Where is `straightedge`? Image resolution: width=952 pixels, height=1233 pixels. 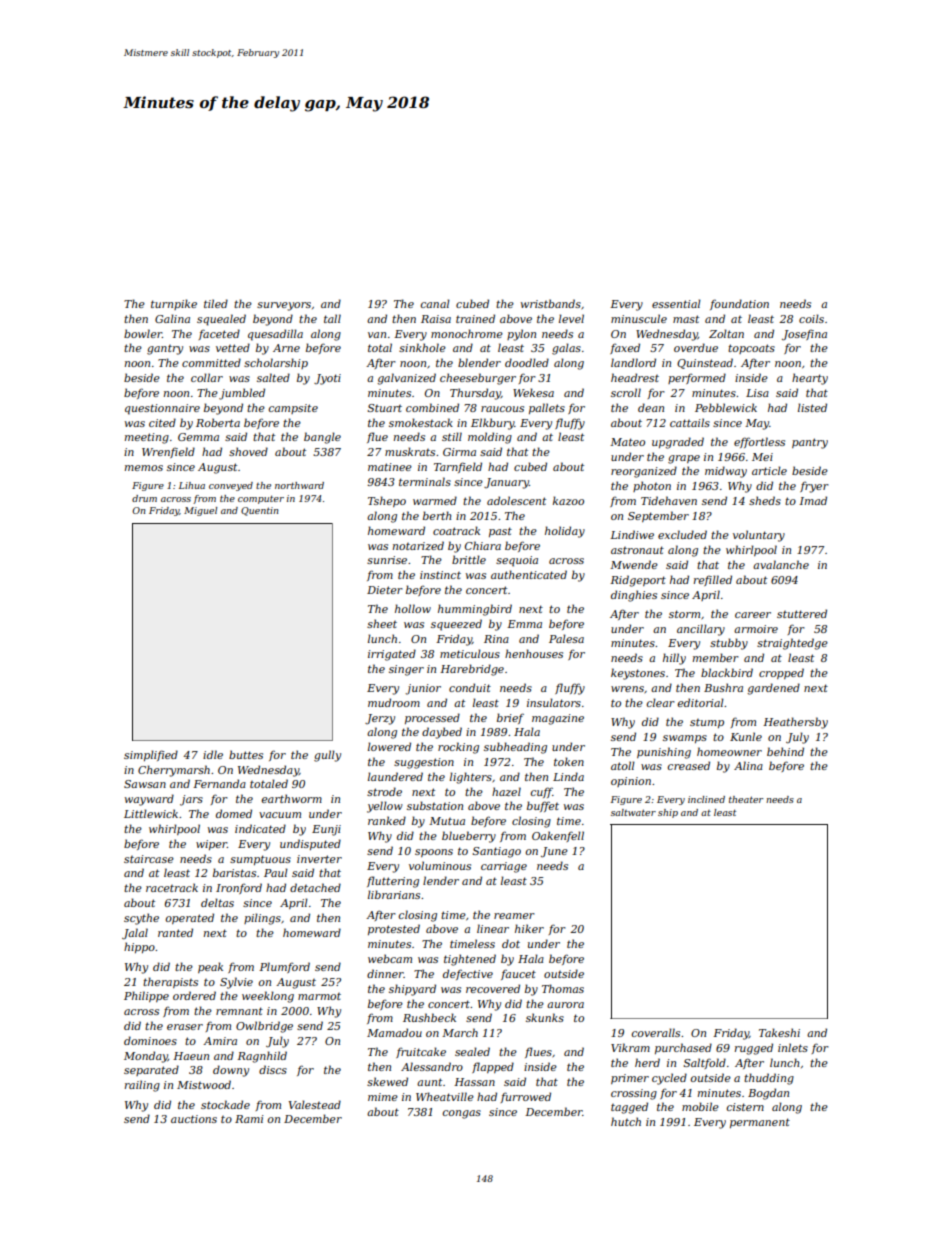
straightedge is located at coordinates (792, 644).
